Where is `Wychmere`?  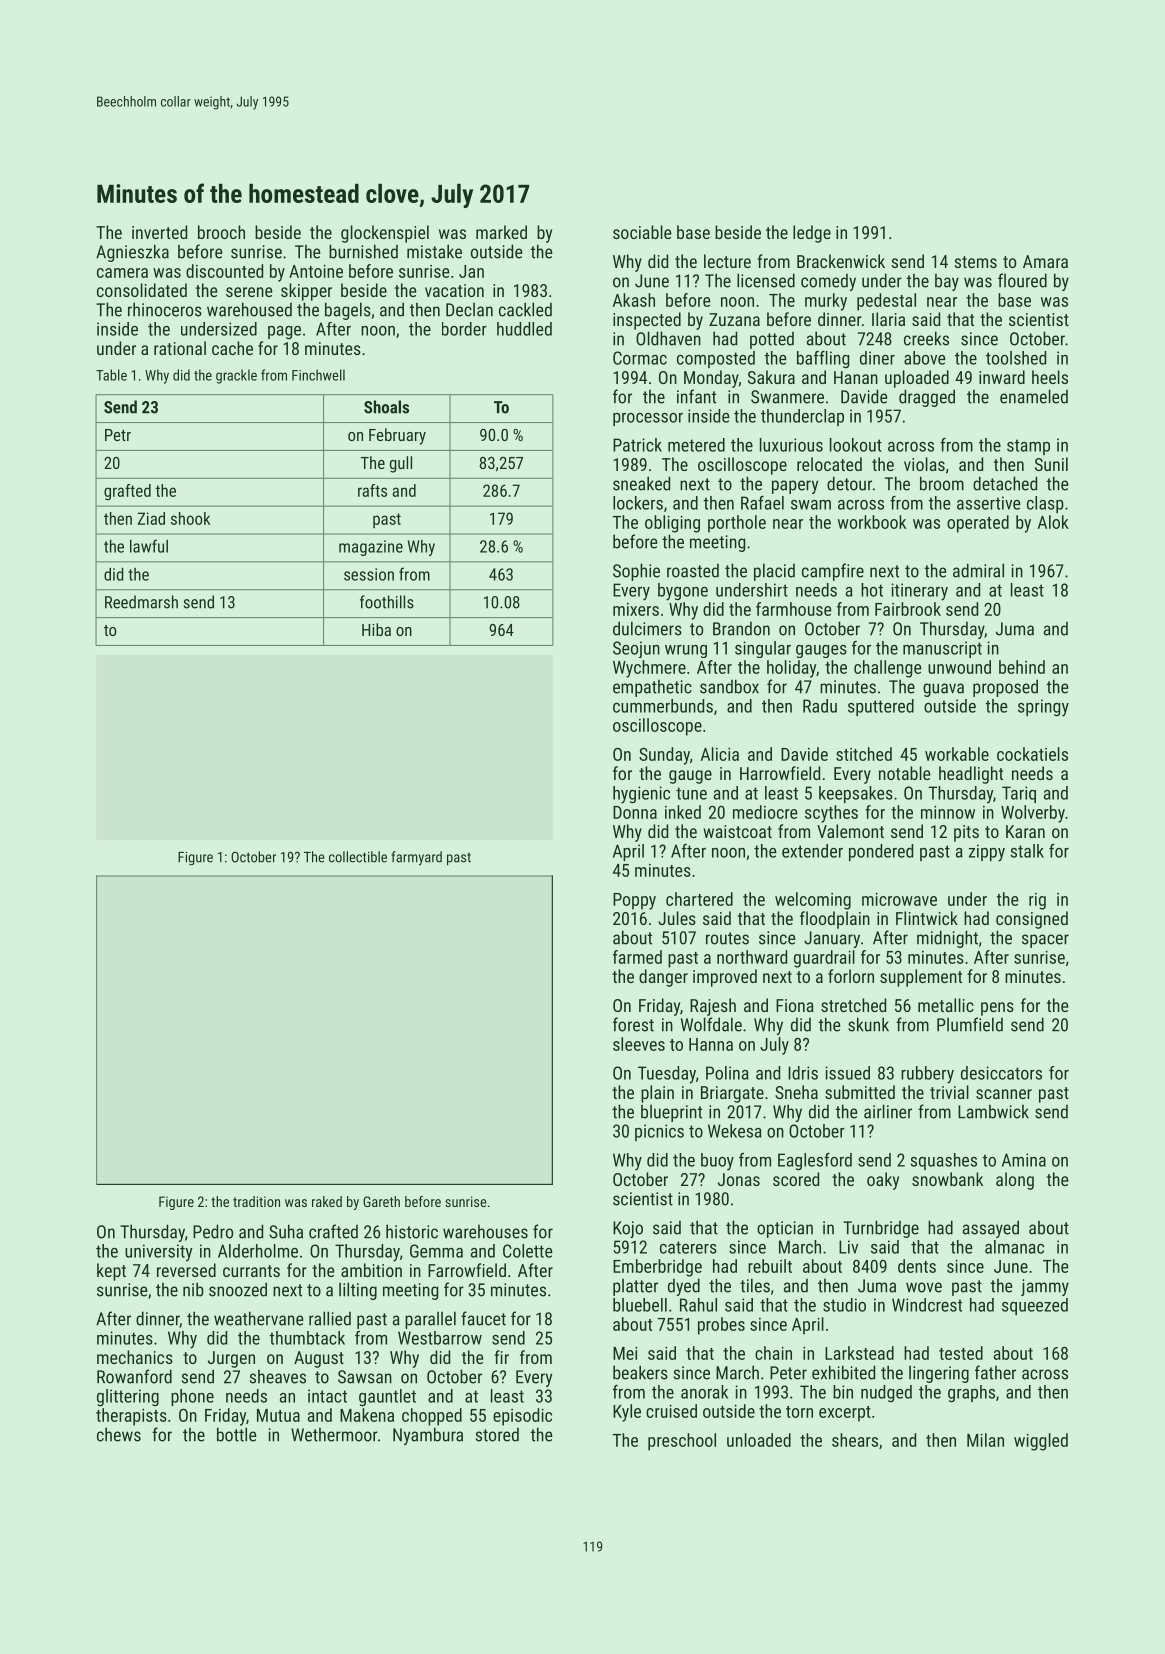 Wychmere is located at coordinates (649, 669).
